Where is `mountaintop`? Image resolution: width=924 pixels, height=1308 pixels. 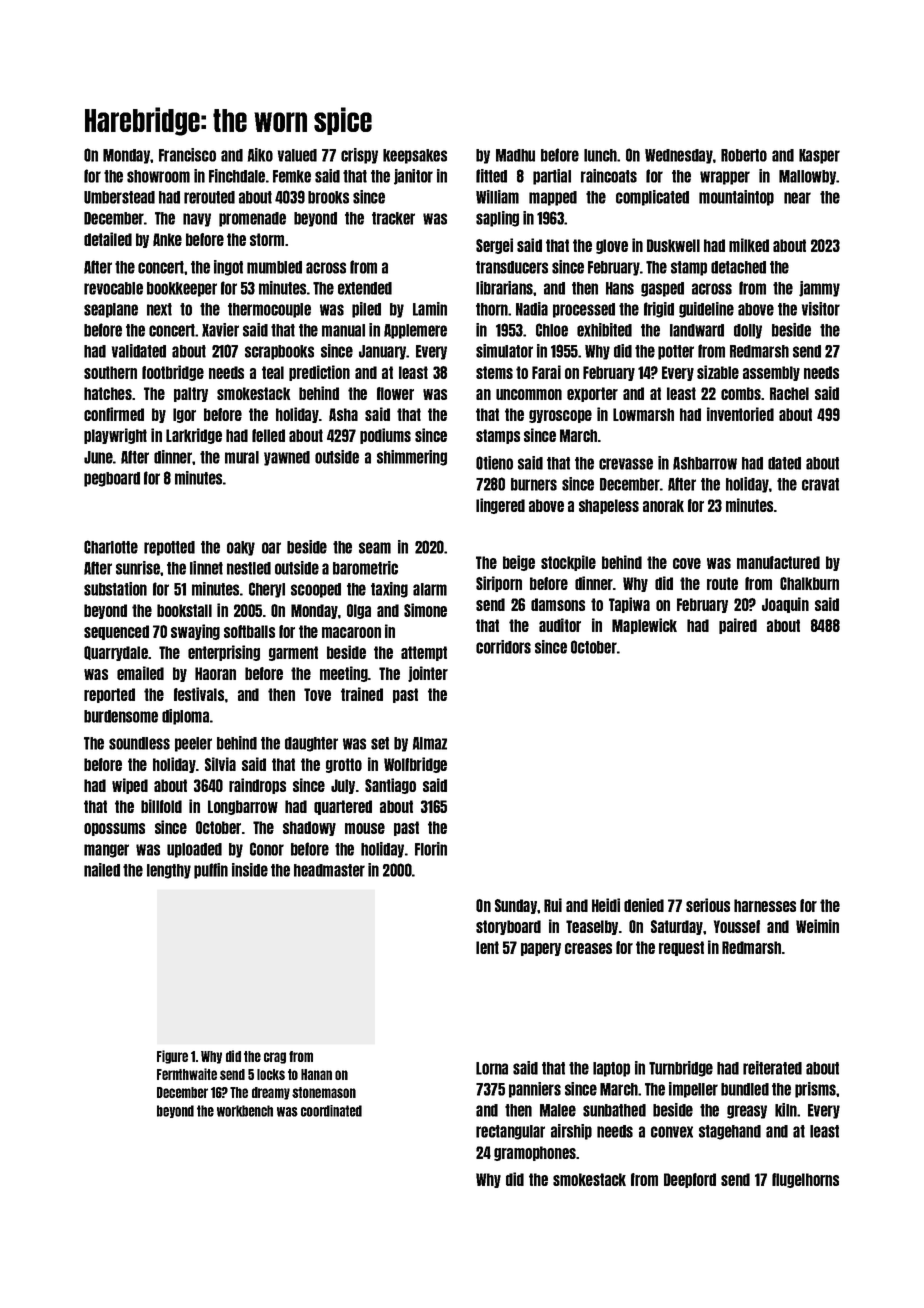
mountaintop is located at coordinates (736, 198).
